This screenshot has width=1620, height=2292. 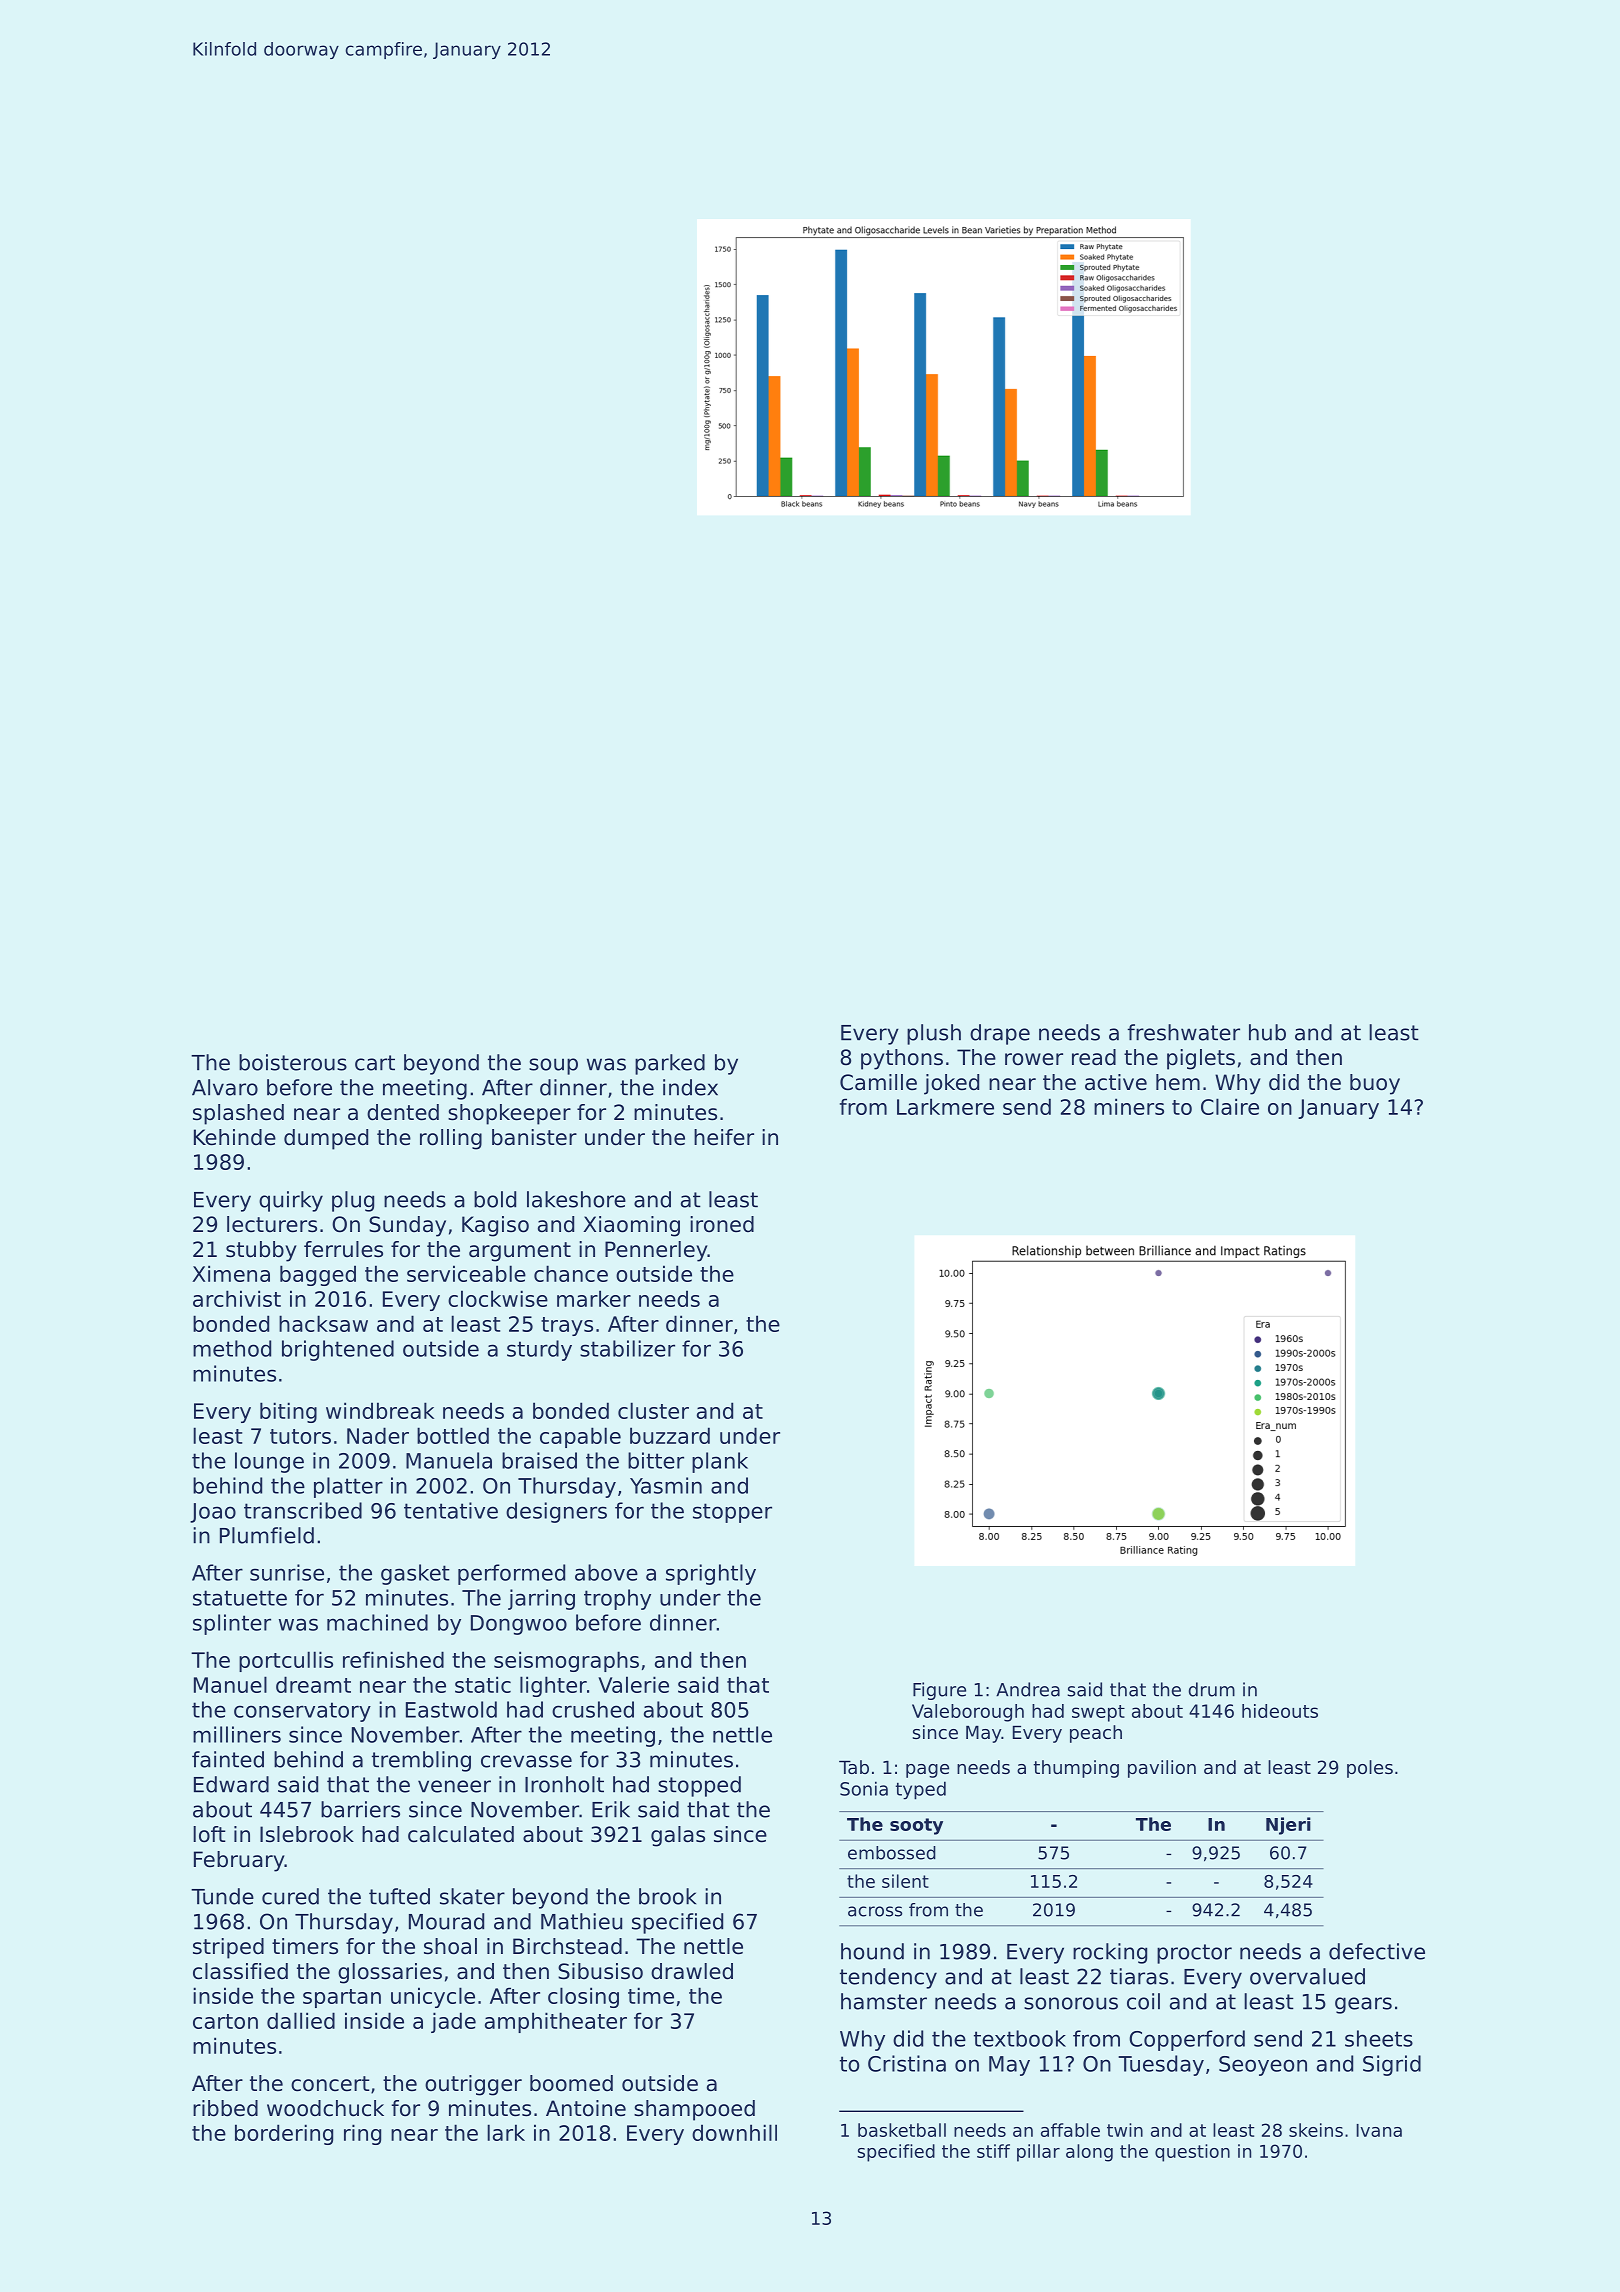 I want to click on heifer, so click(x=724, y=1137).
